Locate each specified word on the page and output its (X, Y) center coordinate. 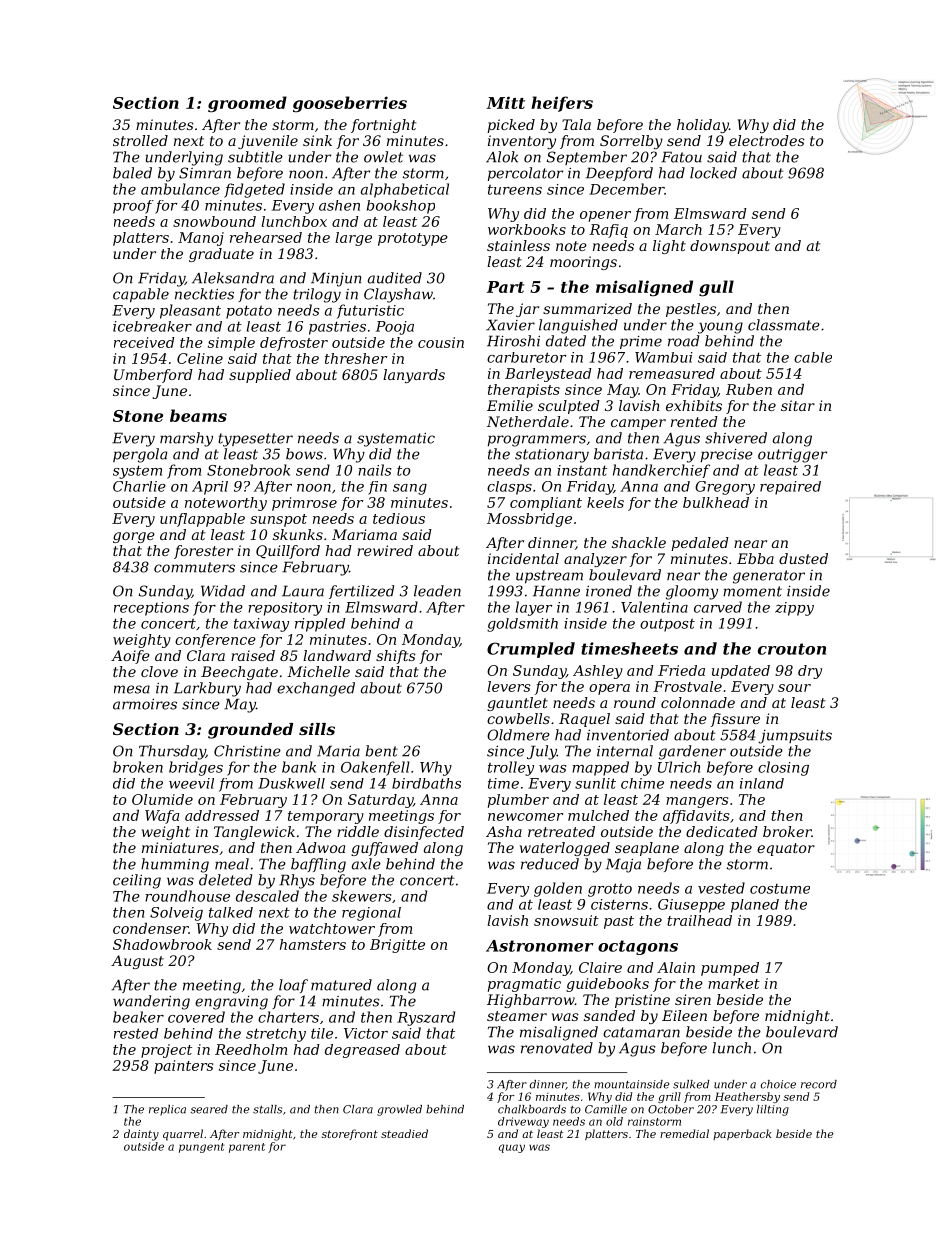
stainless (518, 245)
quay (512, 1148)
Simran (205, 173)
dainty (141, 1135)
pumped (730, 969)
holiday (703, 126)
